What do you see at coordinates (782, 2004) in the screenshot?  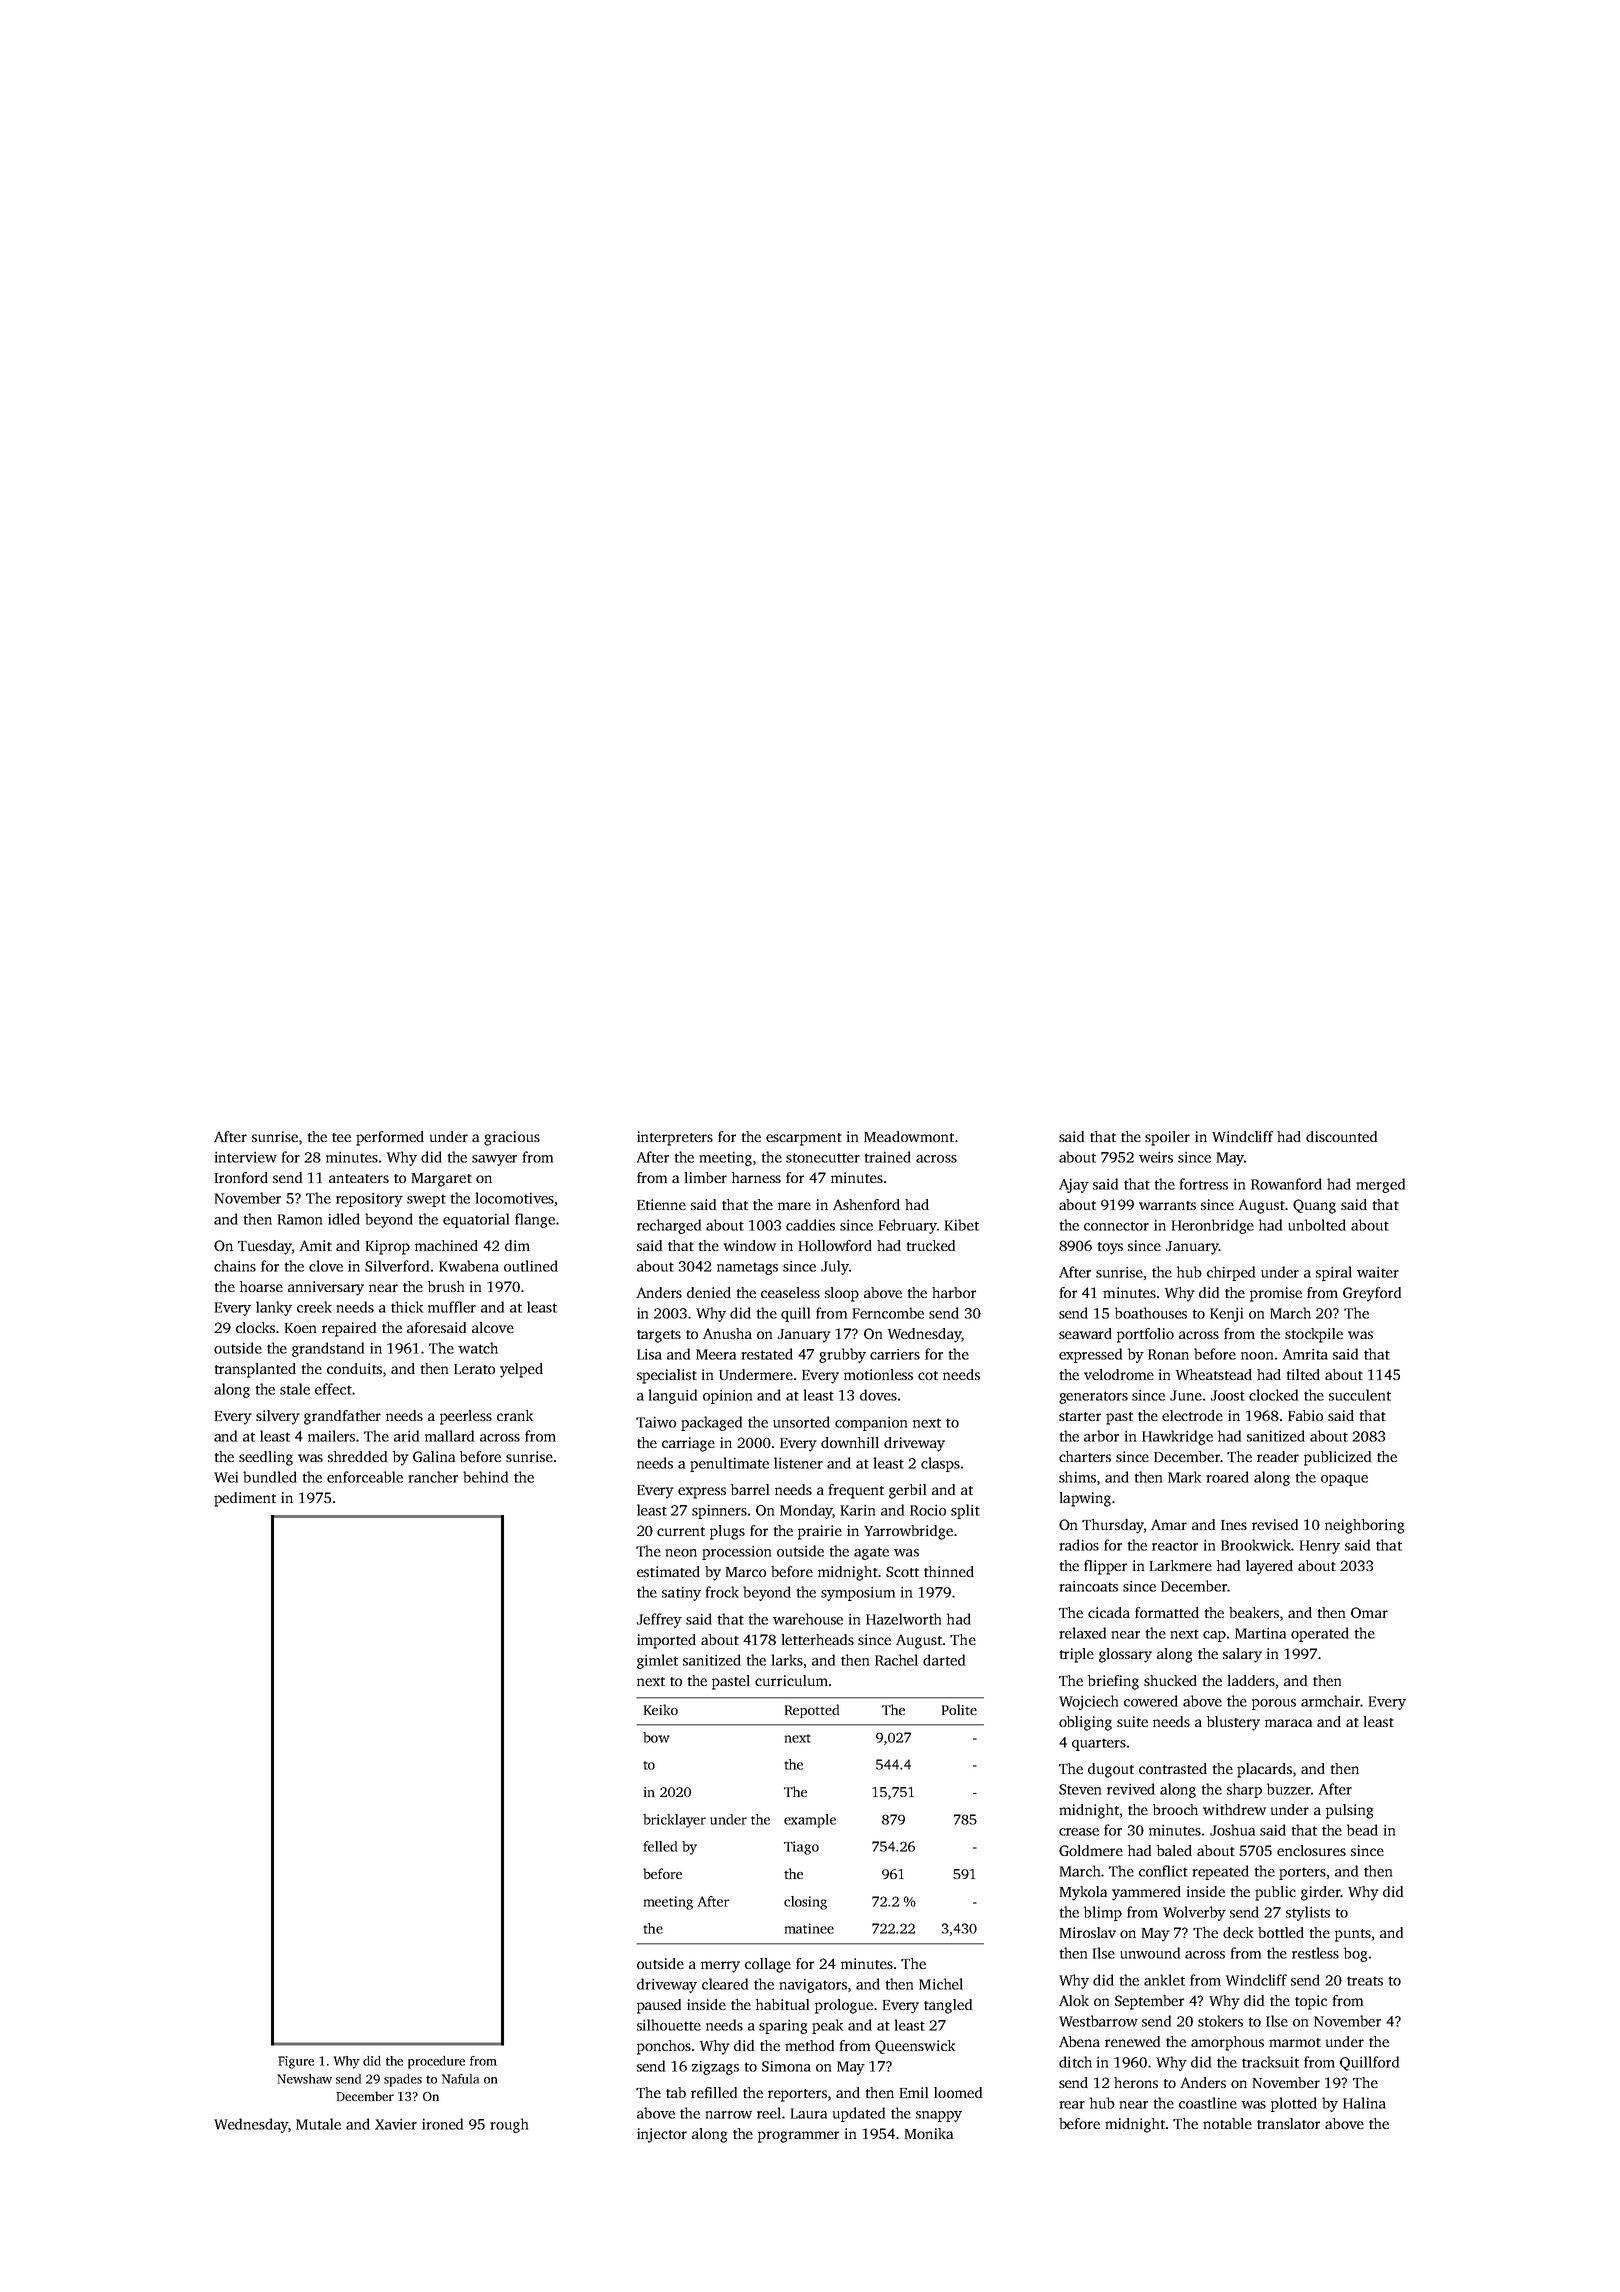 I see `habitual` at bounding box center [782, 2004].
